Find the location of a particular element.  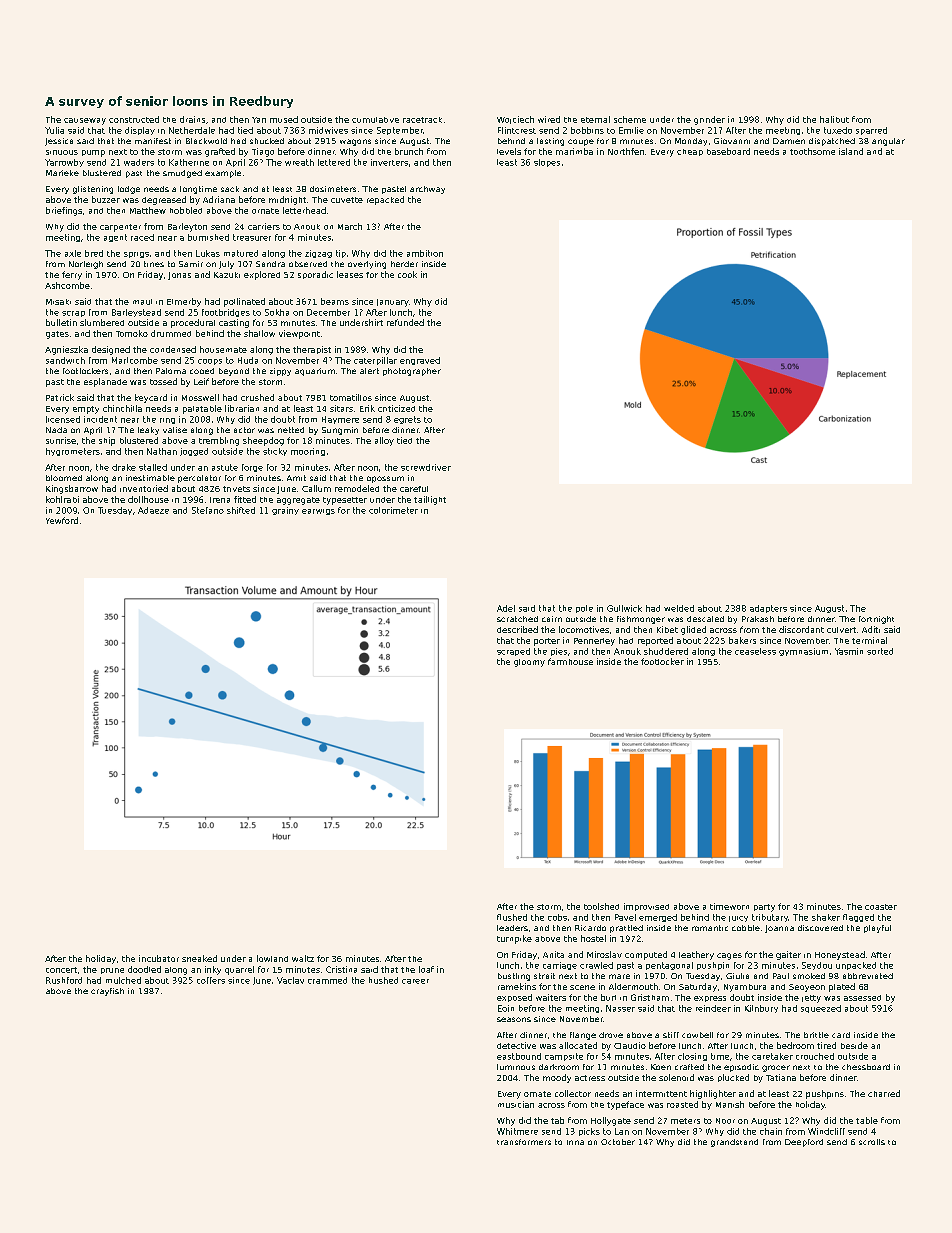

taillight is located at coordinates (430, 500).
